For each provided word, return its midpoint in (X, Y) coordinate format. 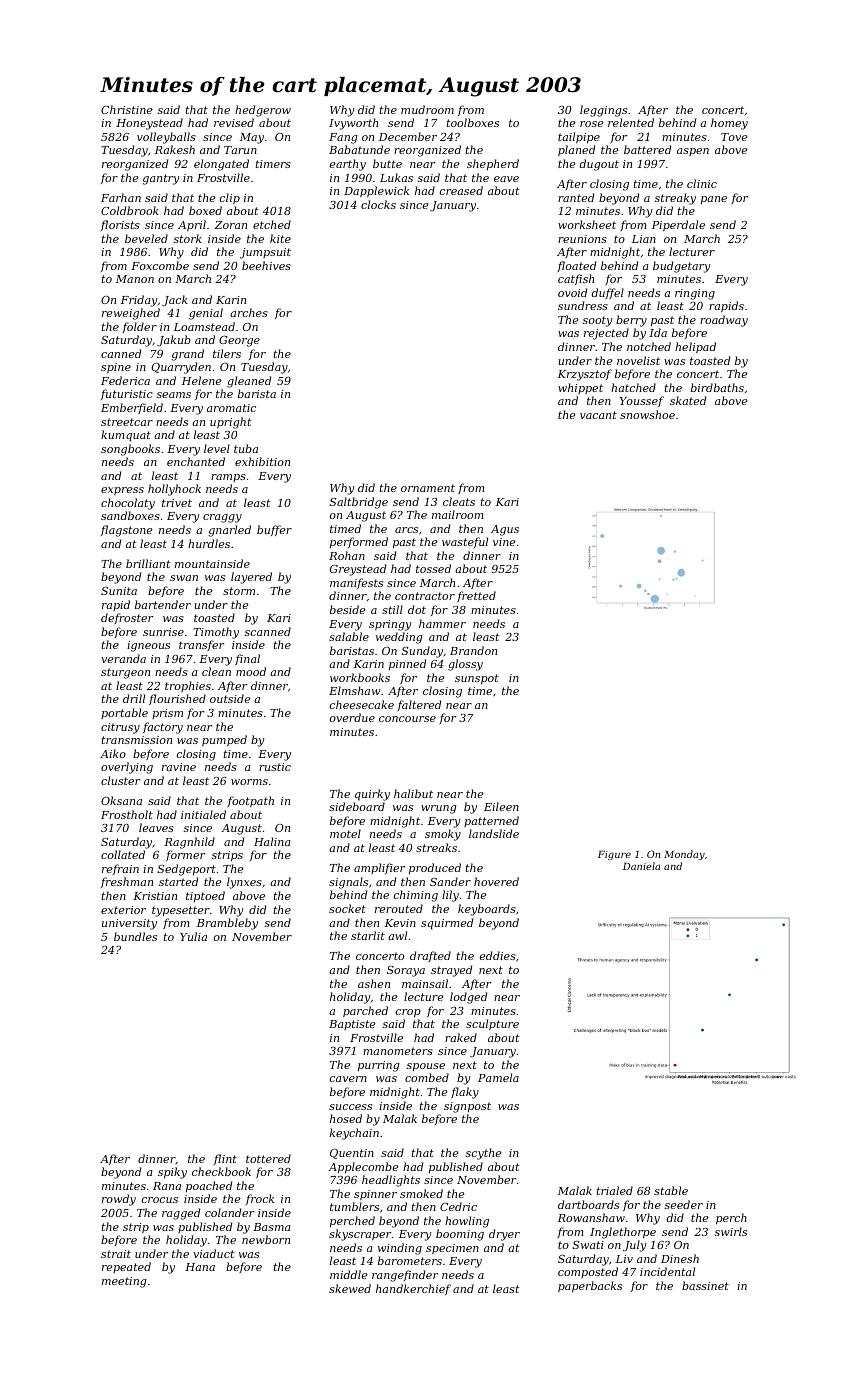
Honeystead (149, 124)
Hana (200, 1267)
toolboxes (473, 122)
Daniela (641, 866)
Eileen (501, 806)
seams (174, 395)
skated (688, 400)
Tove (734, 137)
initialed (203, 814)
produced (435, 868)
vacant (598, 415)
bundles (135, 936)
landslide (494, 833)
